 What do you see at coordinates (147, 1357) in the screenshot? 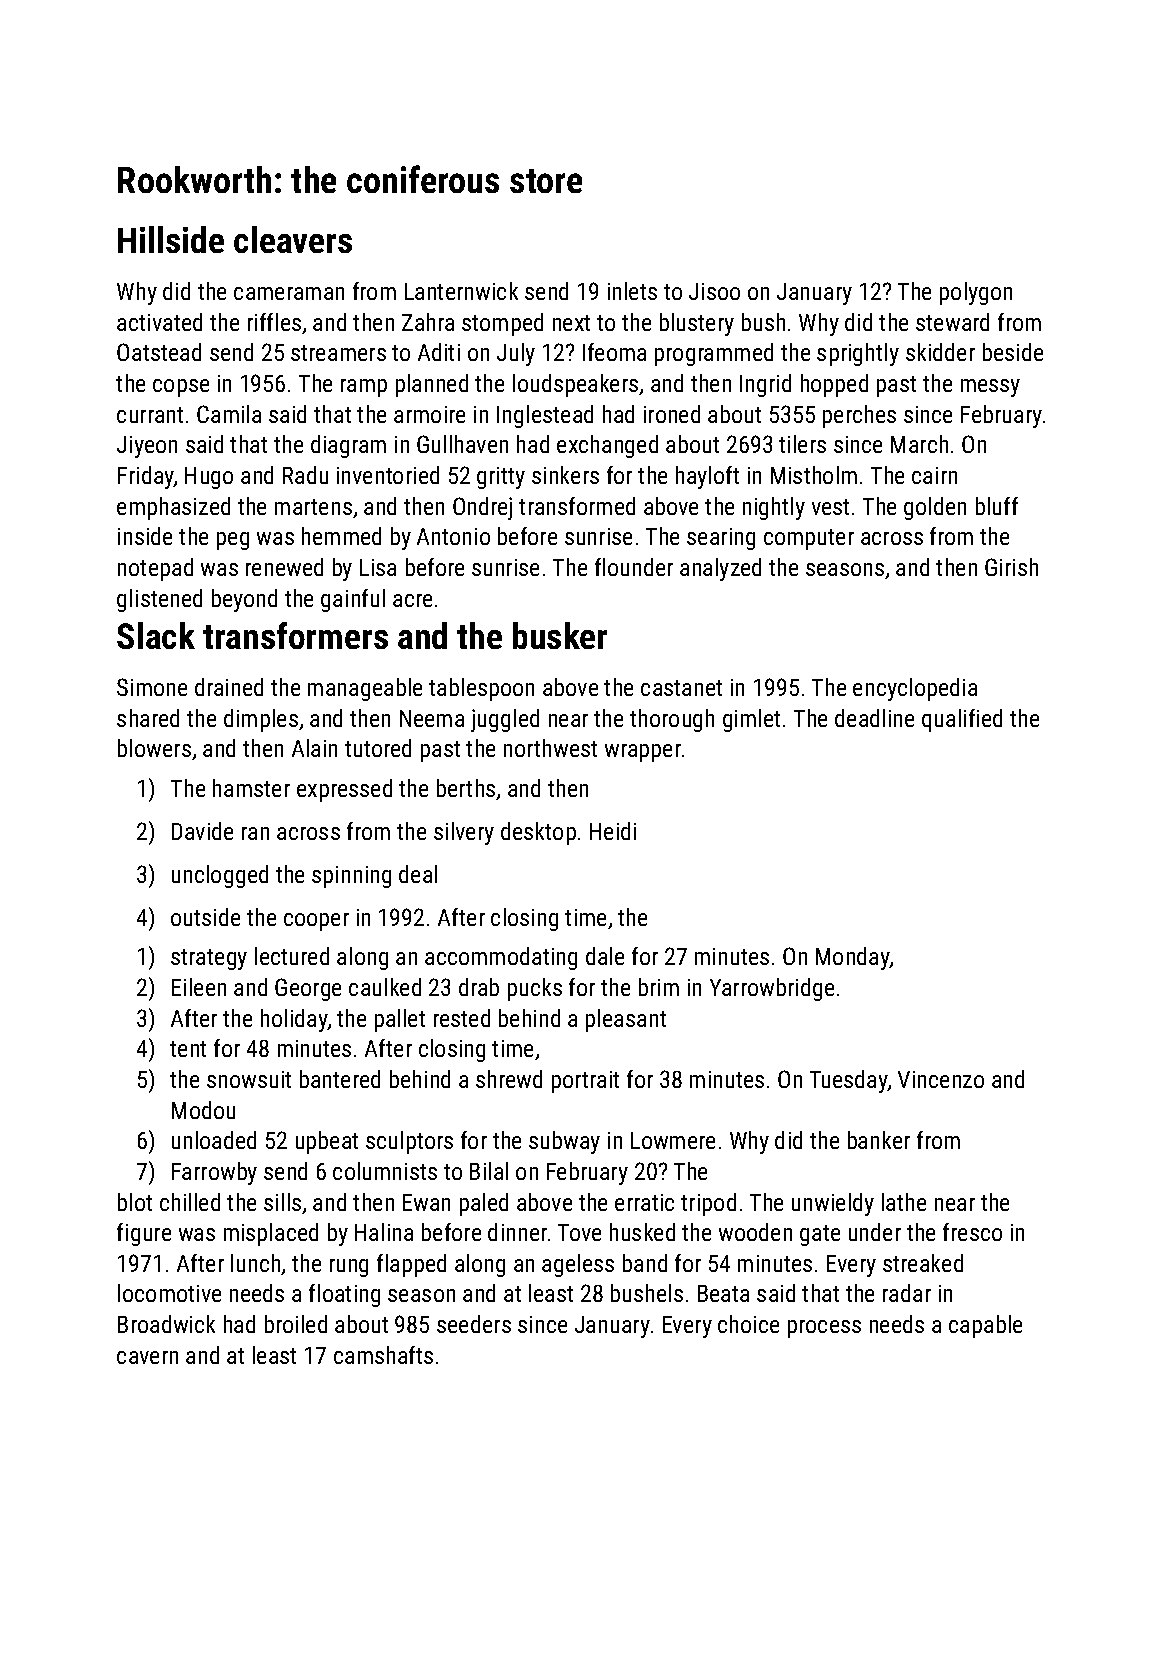
I see `cavern` at bounding box center [147, 1357].
